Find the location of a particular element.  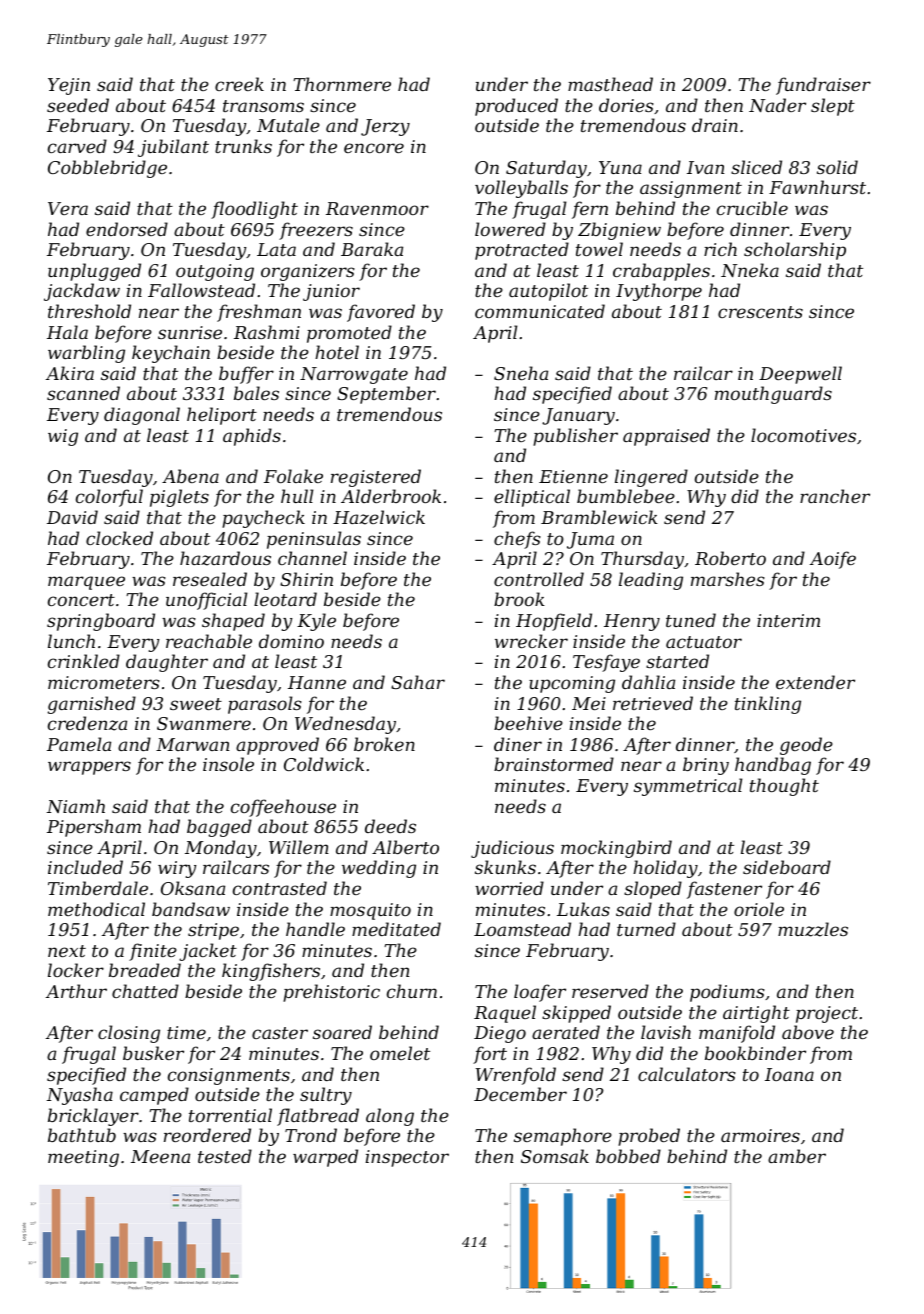

reachable is located at coordinates (209, 641).
